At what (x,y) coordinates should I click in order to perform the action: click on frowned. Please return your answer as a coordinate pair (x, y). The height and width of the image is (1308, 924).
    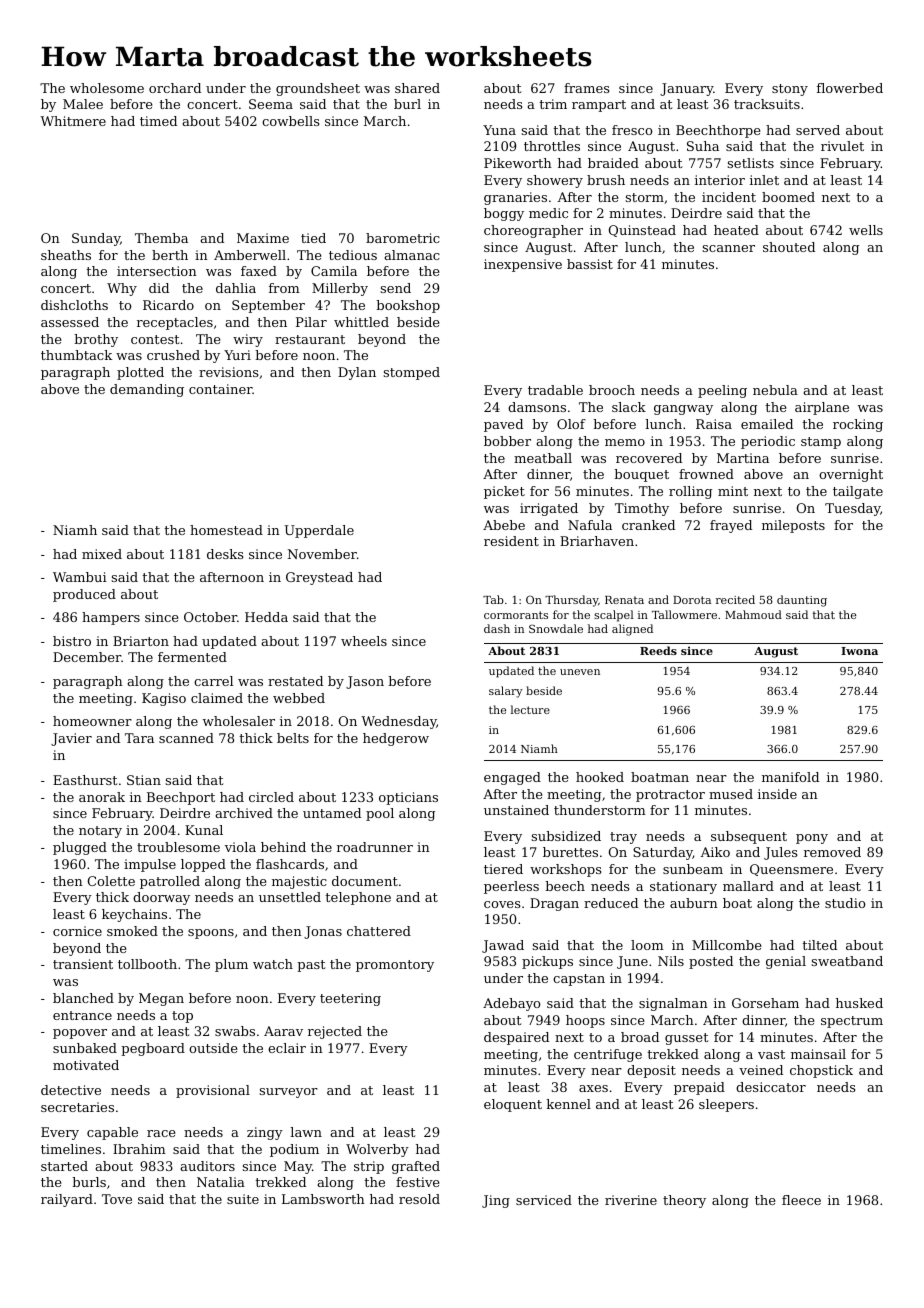
    Looking at the image, I should click on (706, 474).
